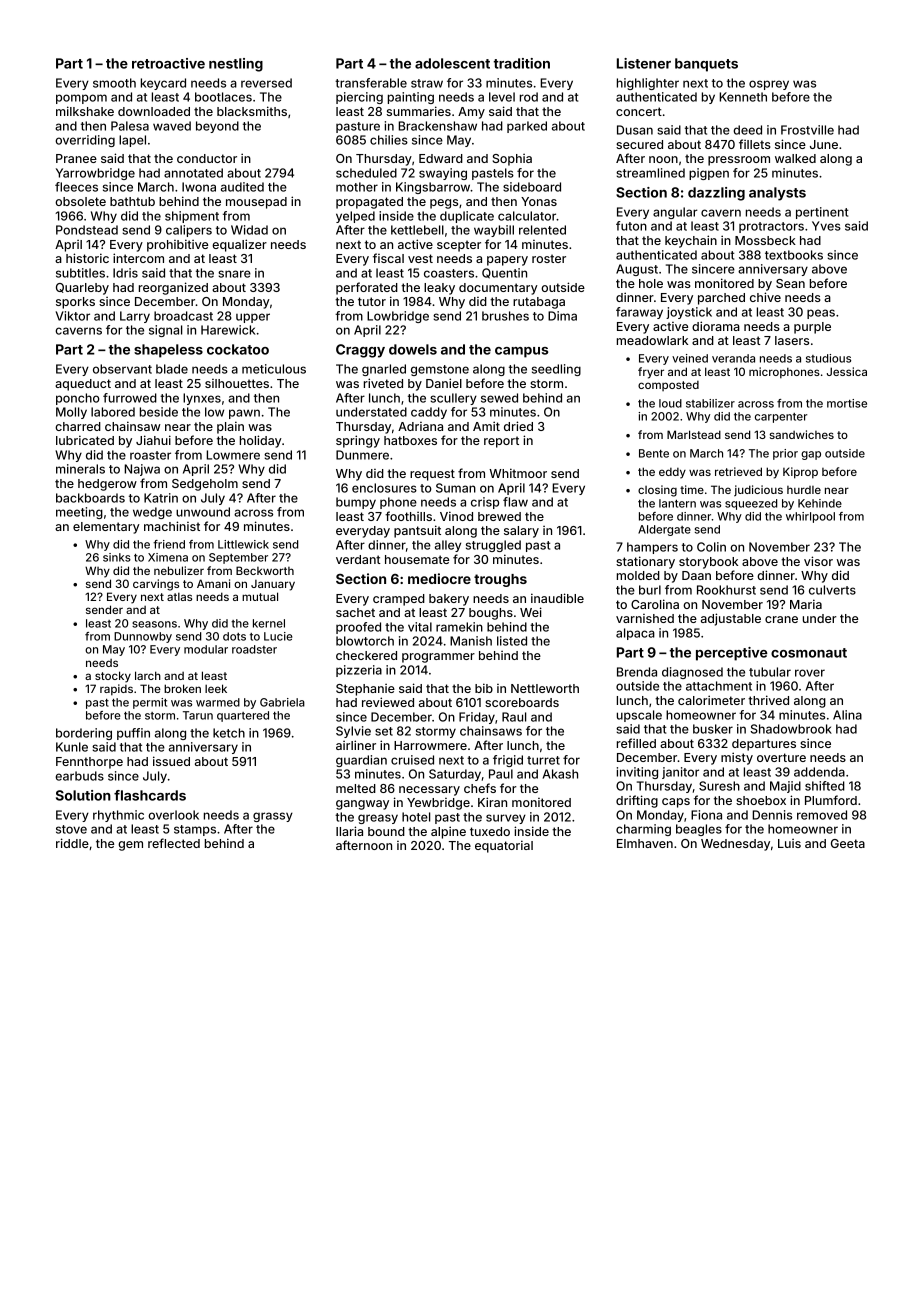 This screenshot has width=924, height=1308. What do you see at coordinates (769, 85) in the screenshot?
I see `osprey` at bounding box center [769, 85].
